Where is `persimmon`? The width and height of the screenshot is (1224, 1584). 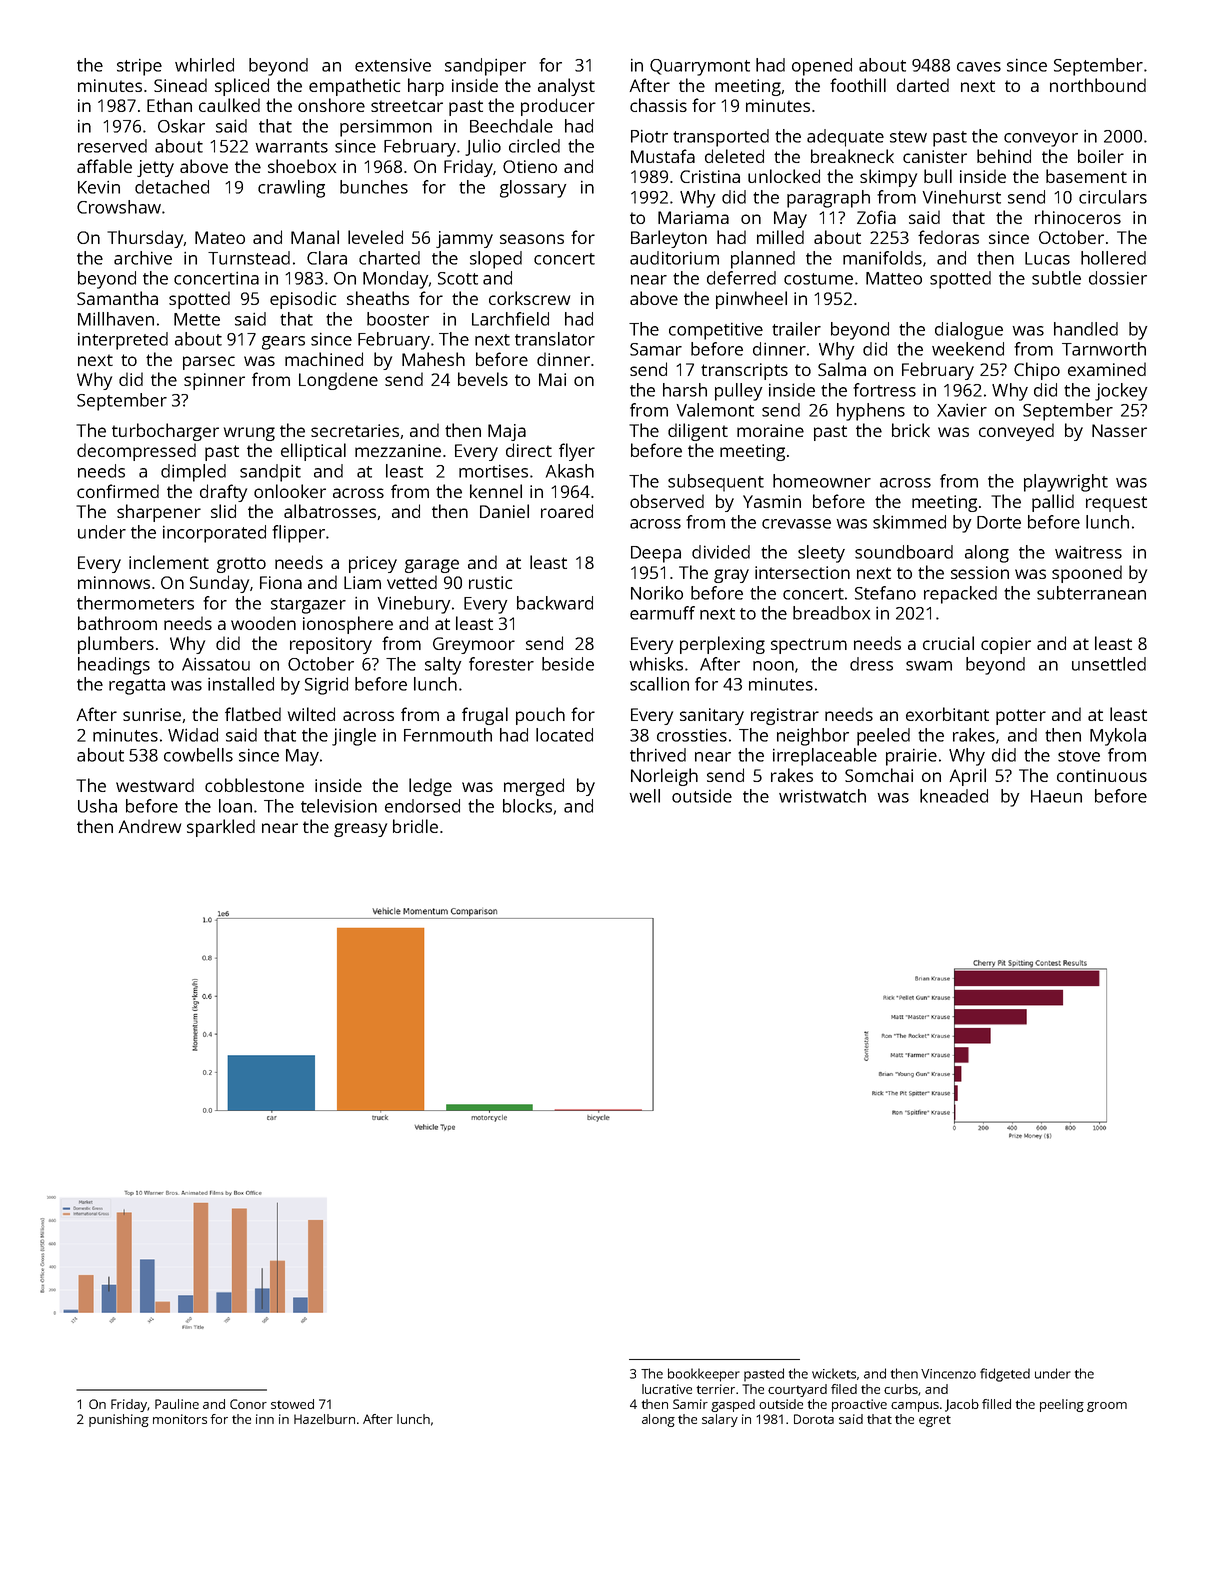
persimmon is located at coordinates (386, 128).
